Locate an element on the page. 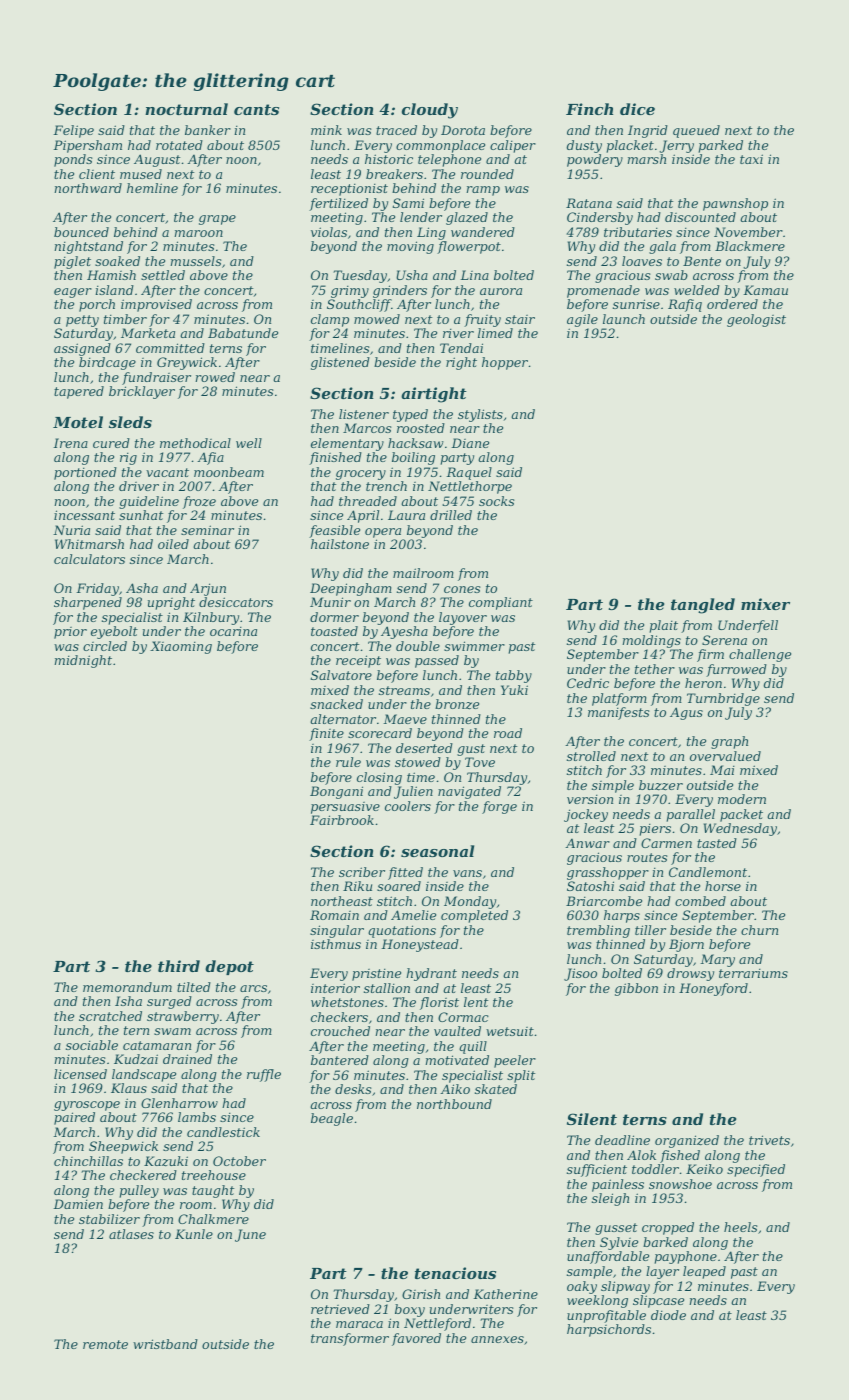  Honeyford is located at coordinates (713, 989).
